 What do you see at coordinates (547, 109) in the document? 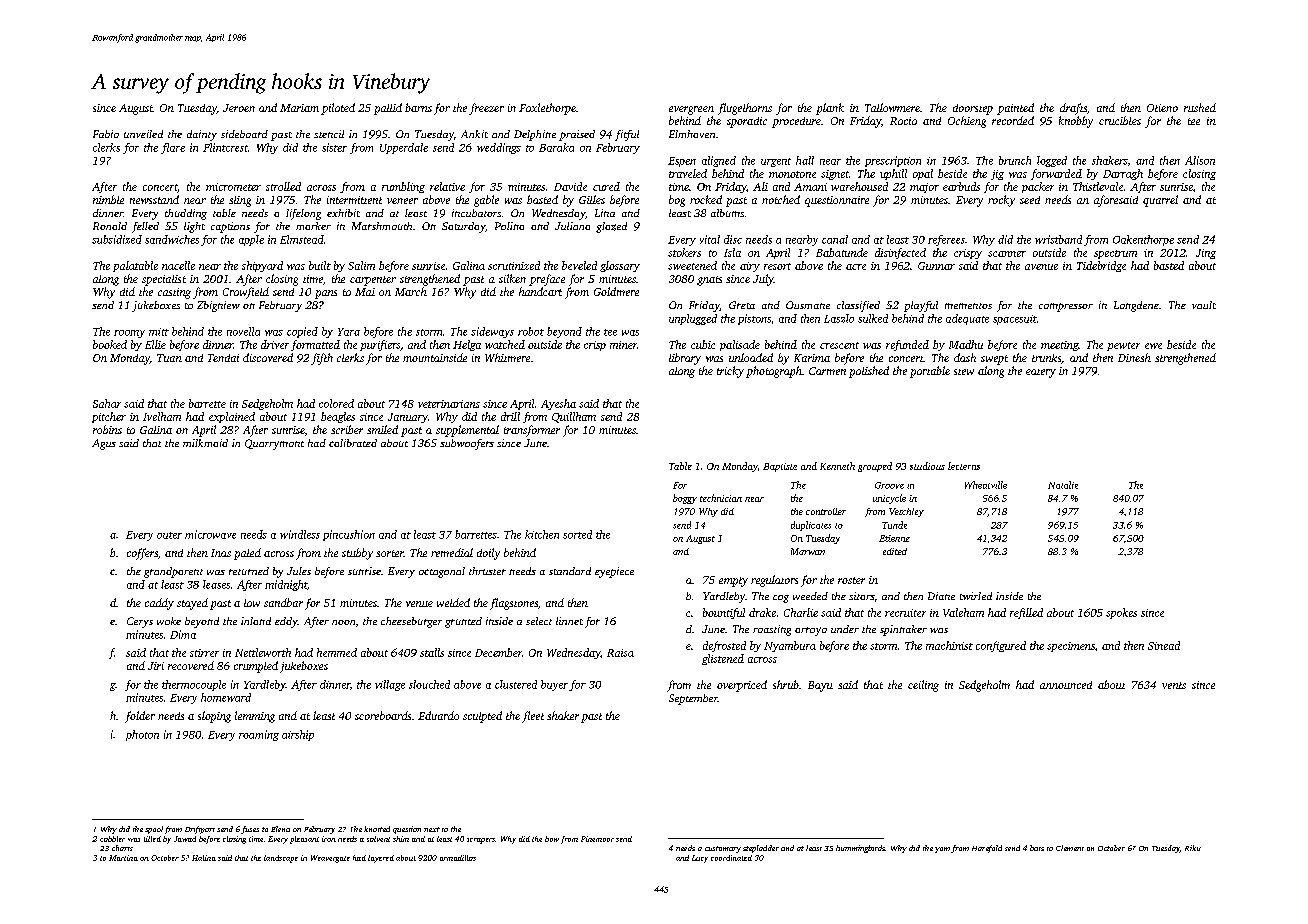
I see `Foxlethorpe` at bounding box center [547, 109].
